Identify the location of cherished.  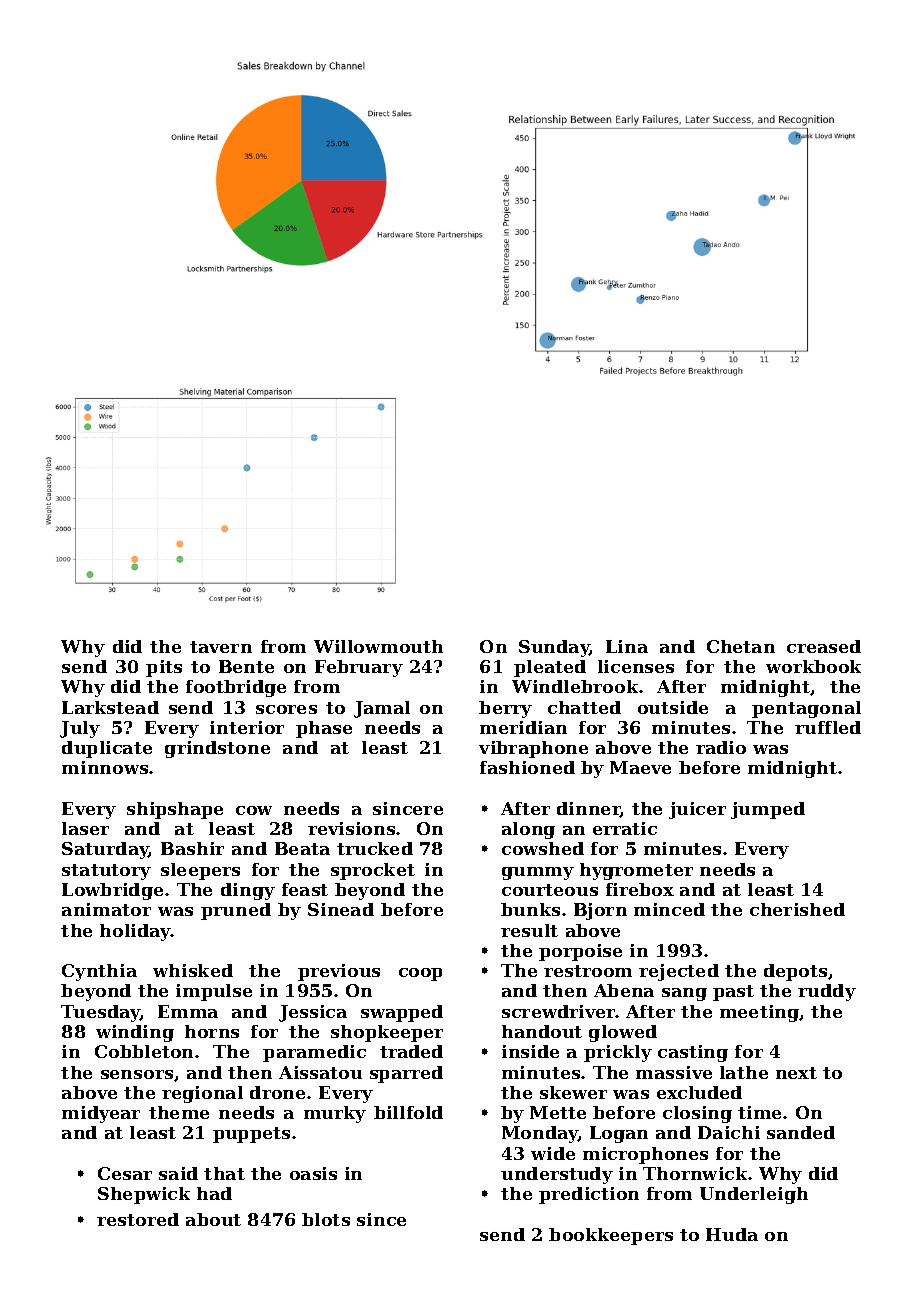
(797, 909).
